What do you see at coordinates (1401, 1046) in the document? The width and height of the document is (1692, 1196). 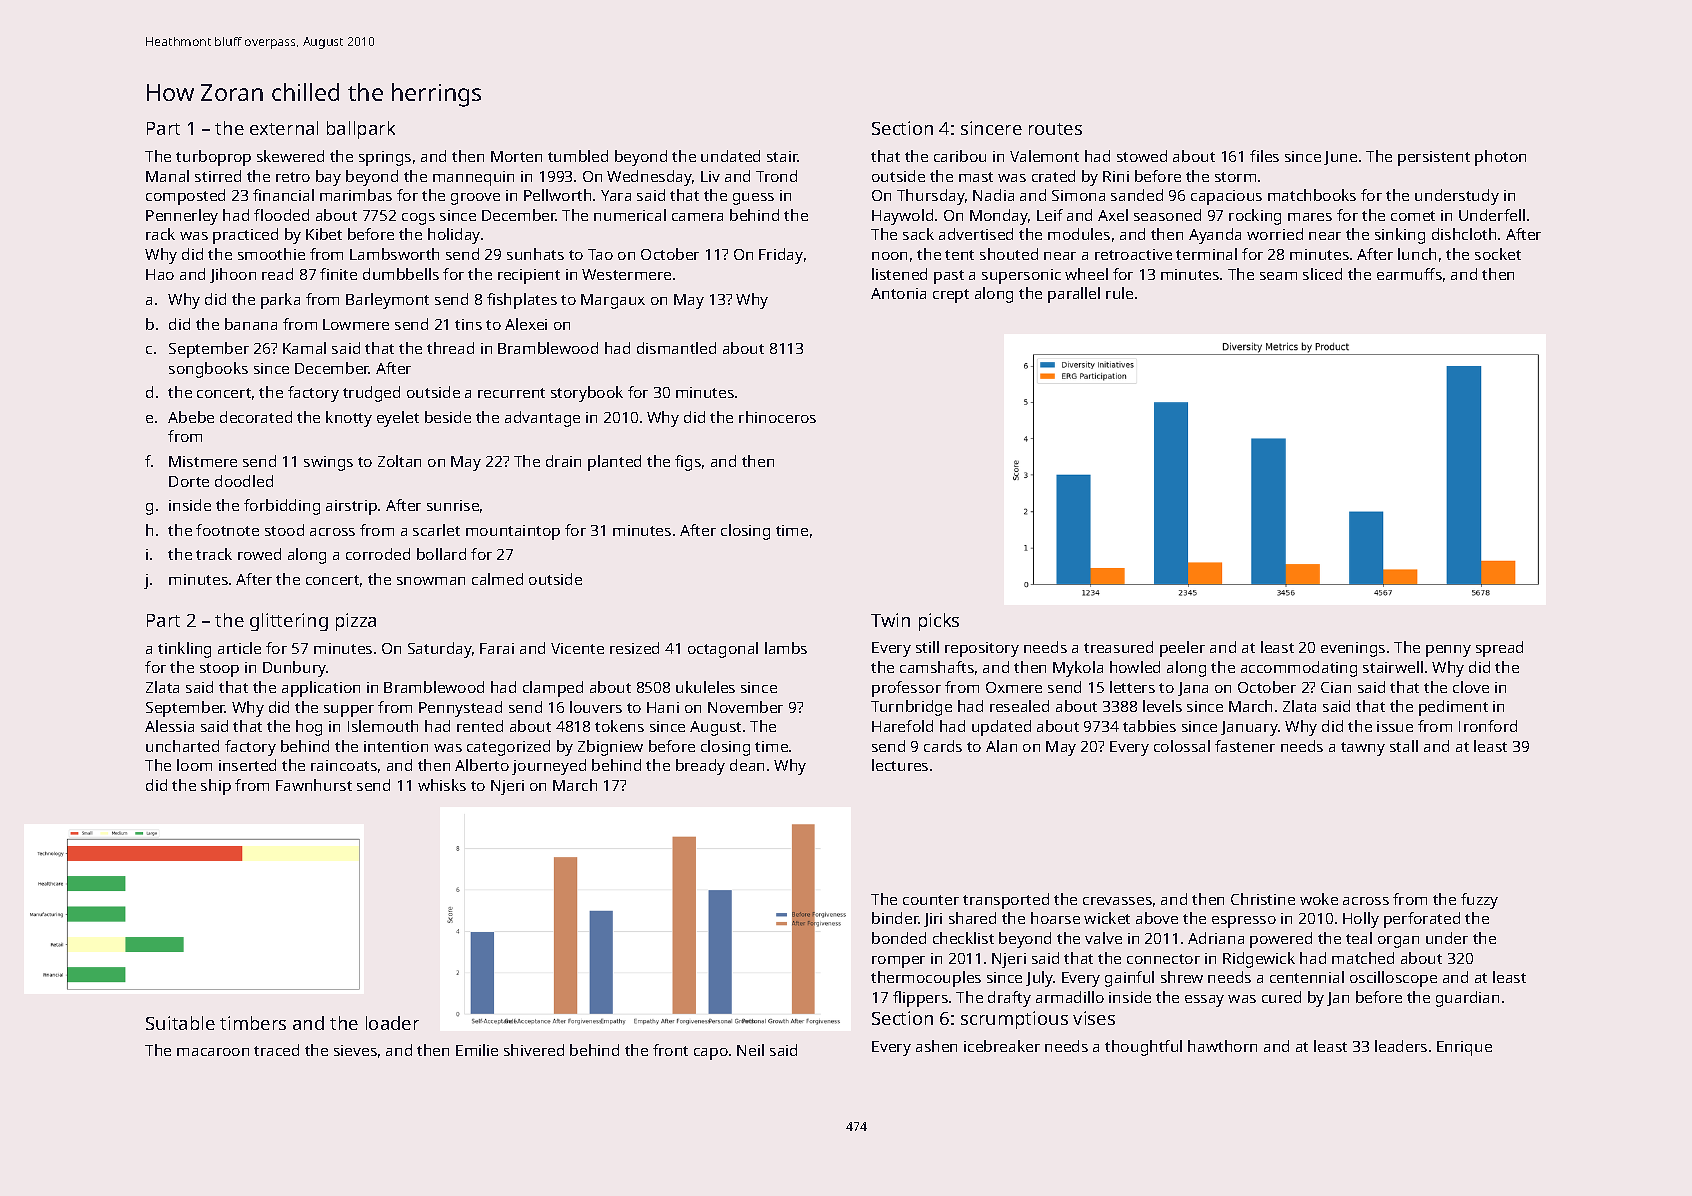 I see `leaders` at bounding box center [1401, 1046].
